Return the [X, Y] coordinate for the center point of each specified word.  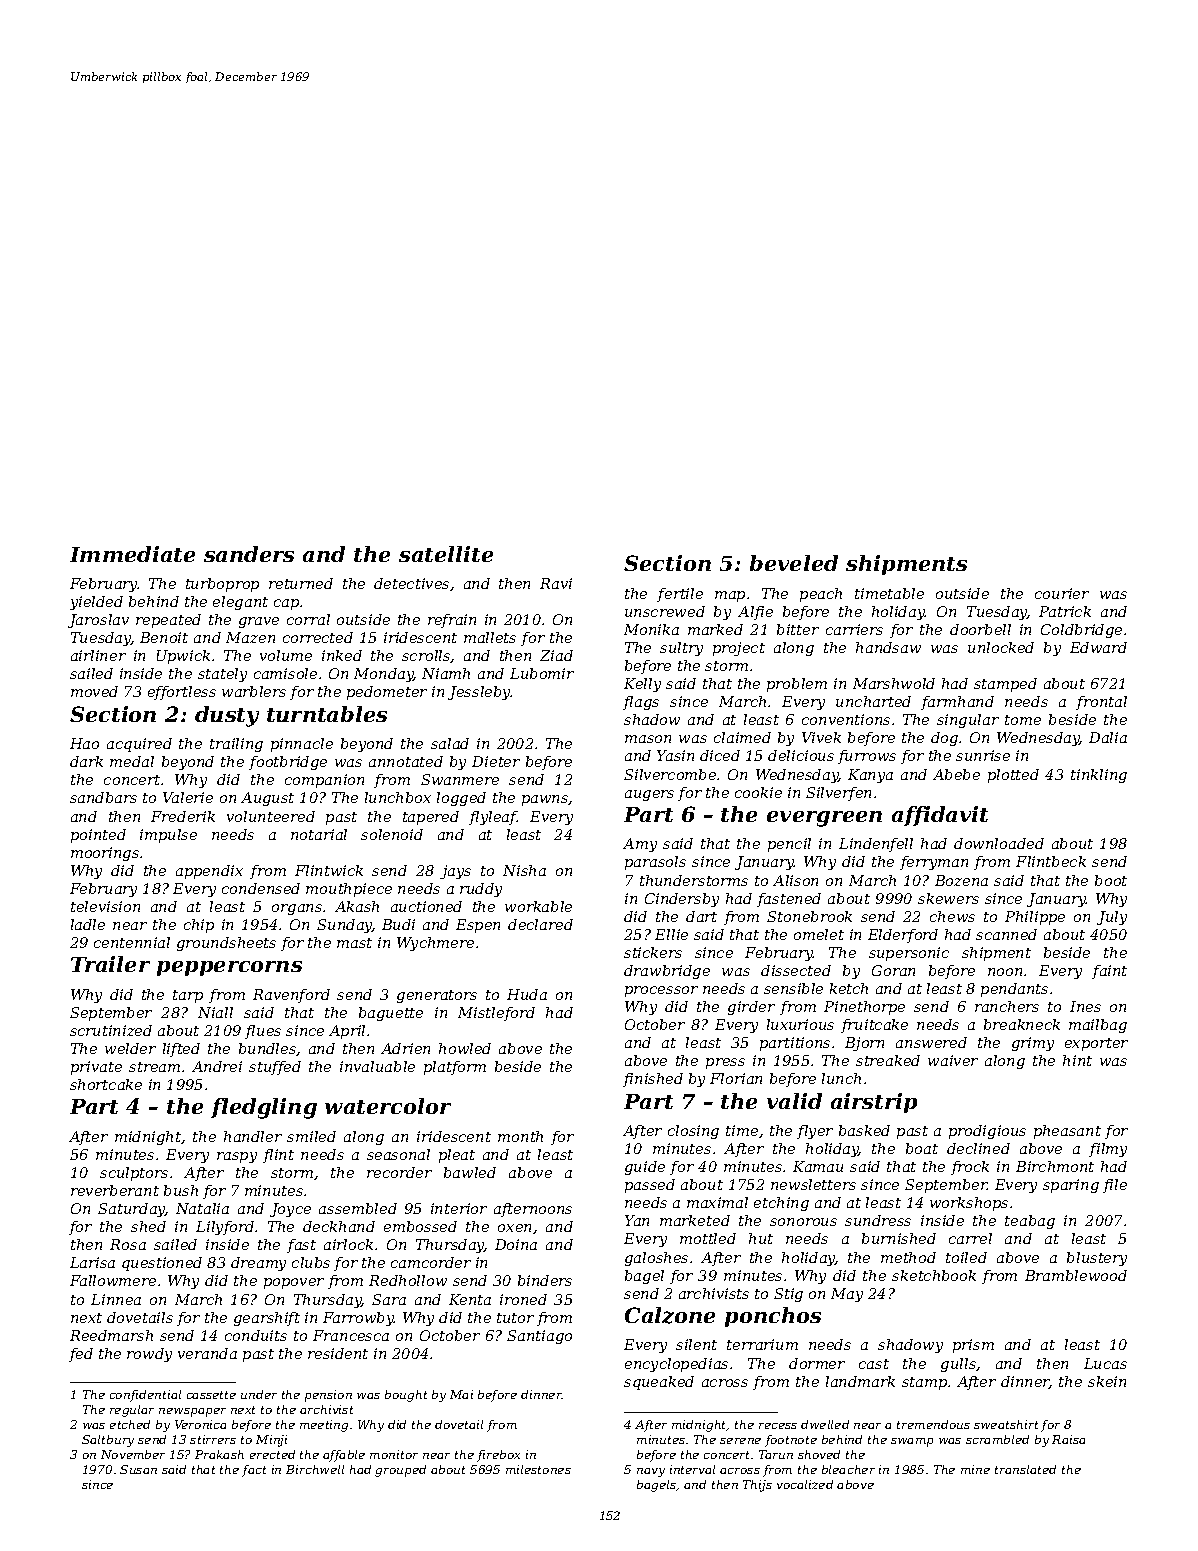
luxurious [800, 1024]
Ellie [671, 934]
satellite [446, 554]
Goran [893, 970]
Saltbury [108, 1441]
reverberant [115, 1190]
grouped [400, 1471]
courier [1062, 593]
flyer [815, 1132]
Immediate [132, 554]
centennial [132, 942]
